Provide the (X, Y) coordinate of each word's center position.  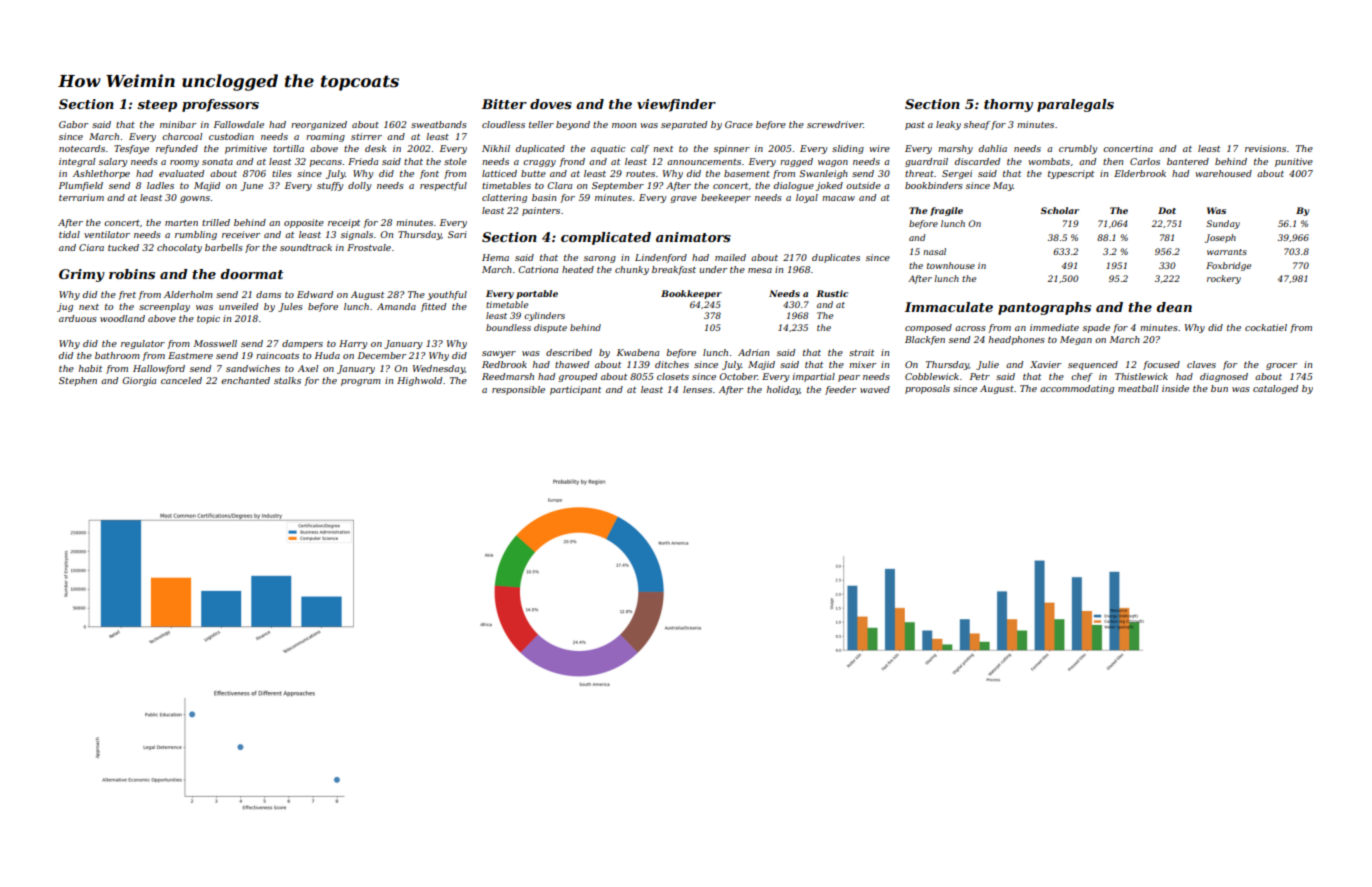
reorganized (319, 125)
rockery (1224, 279)
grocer (1281, 366)
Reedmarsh (508, 376)
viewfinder (676, 105)
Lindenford (661, 258)
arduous (78, 318)
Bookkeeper (691, 294)
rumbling (196, 235)
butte (533, 173)
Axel (308, 368)
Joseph (1220, 238)
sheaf (977, 125)
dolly (359, 186)
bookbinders (934, 185)
